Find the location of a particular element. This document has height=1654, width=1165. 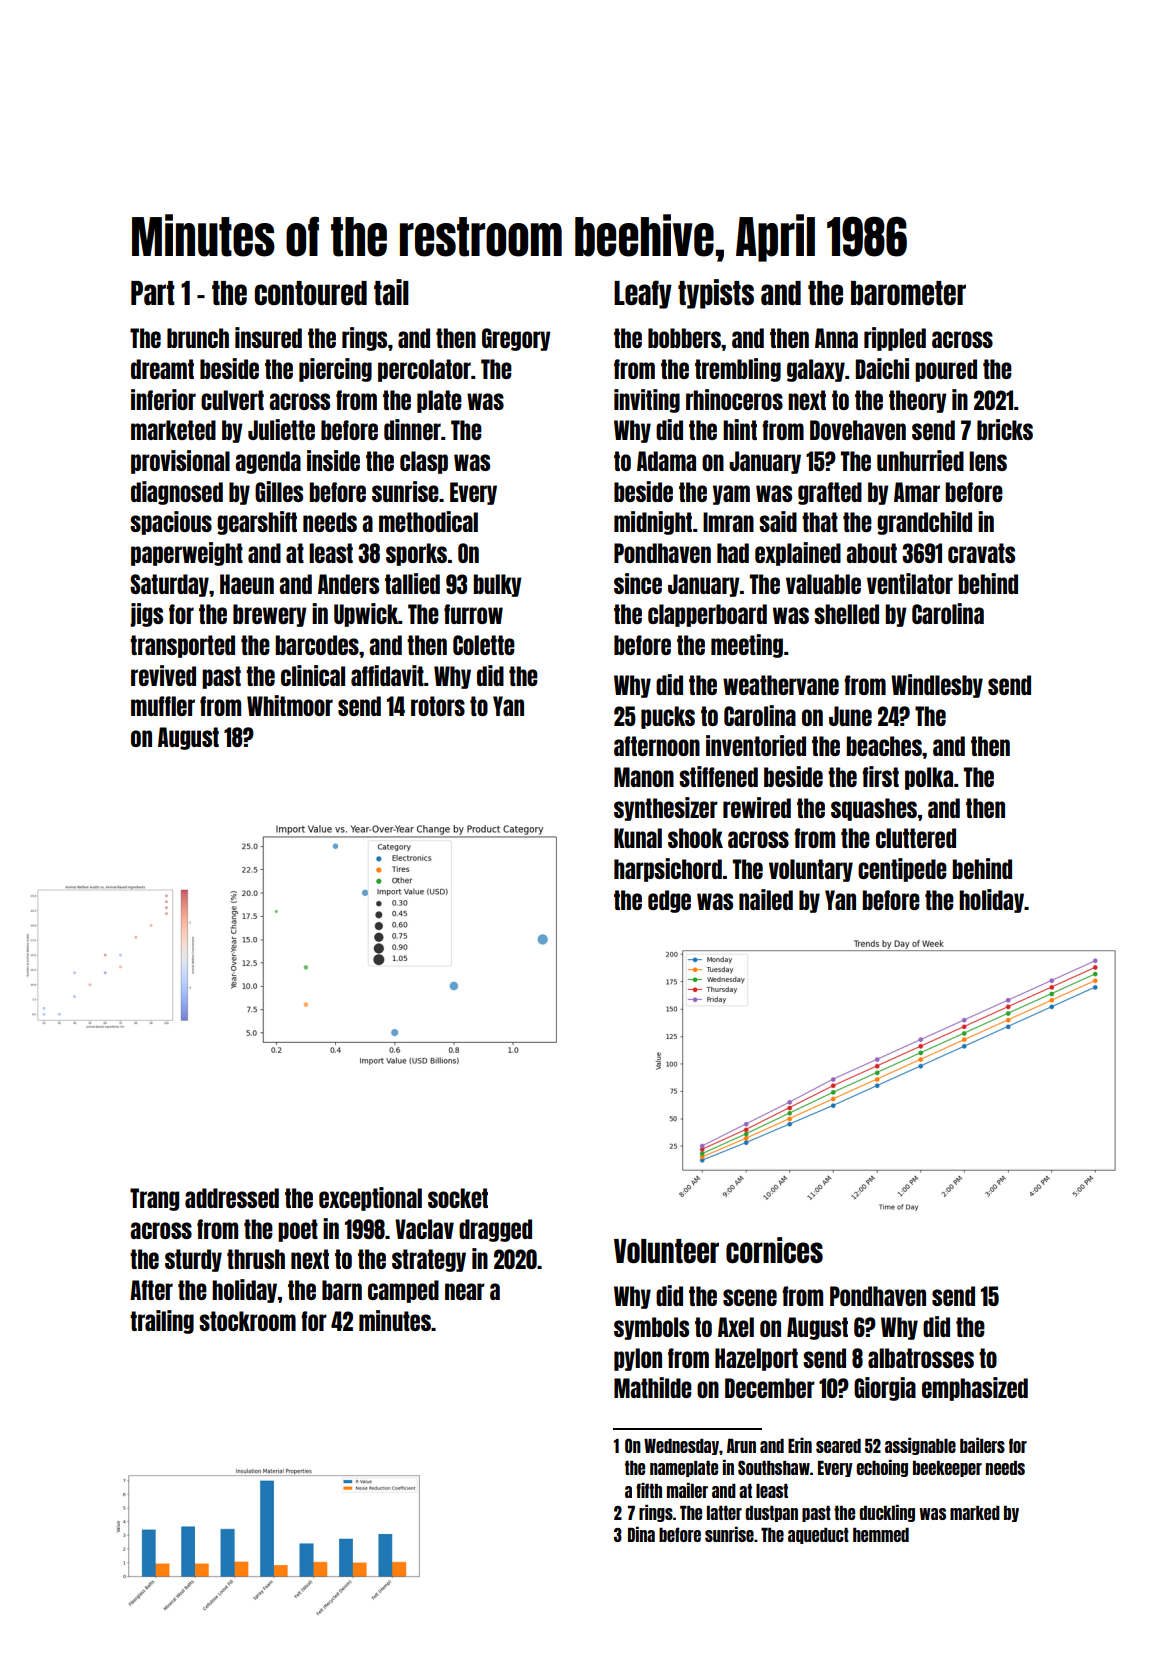

midnight is located at coordinates (653, 523).
